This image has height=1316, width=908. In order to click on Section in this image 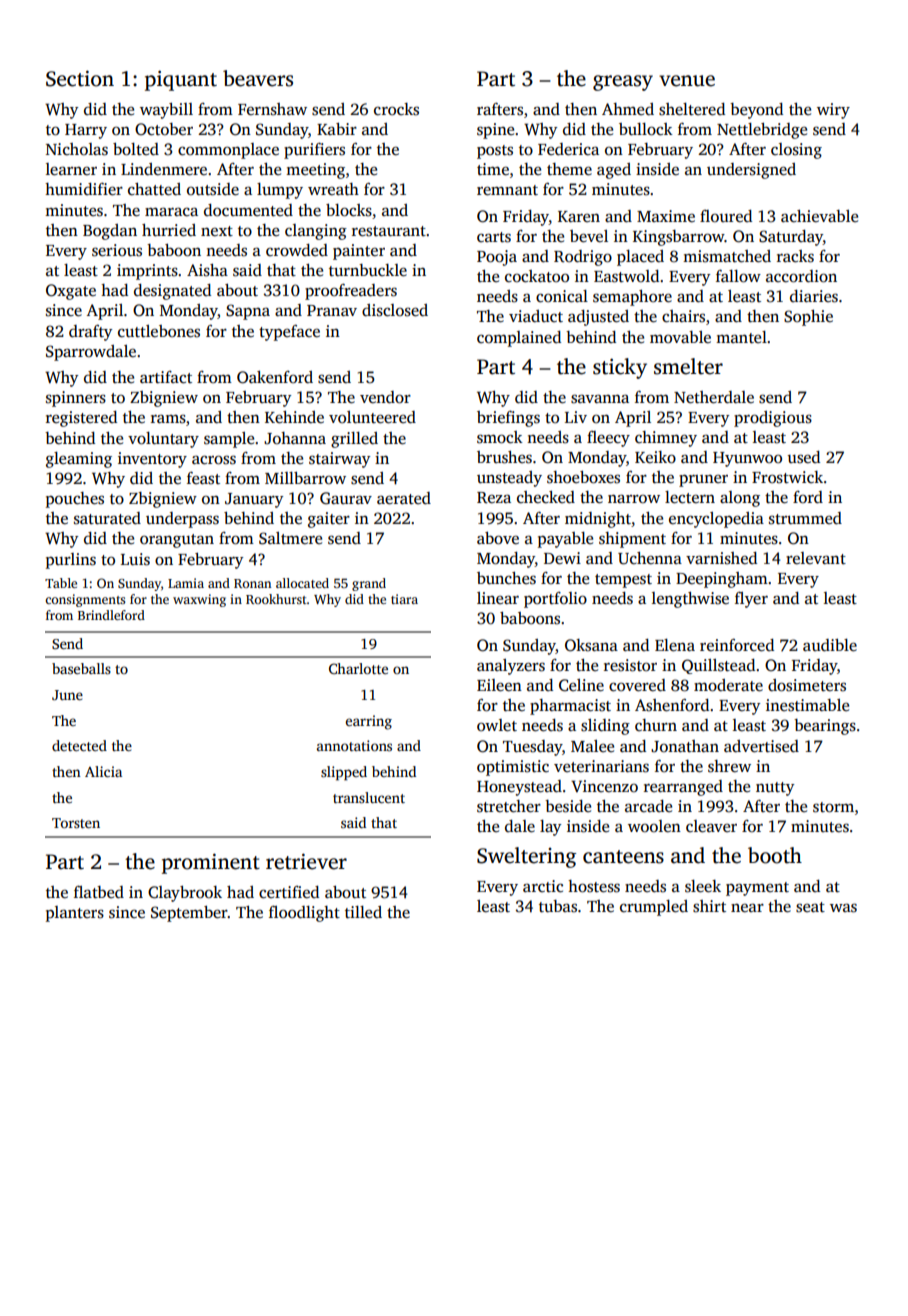, I will do `click(80, 78)`.
